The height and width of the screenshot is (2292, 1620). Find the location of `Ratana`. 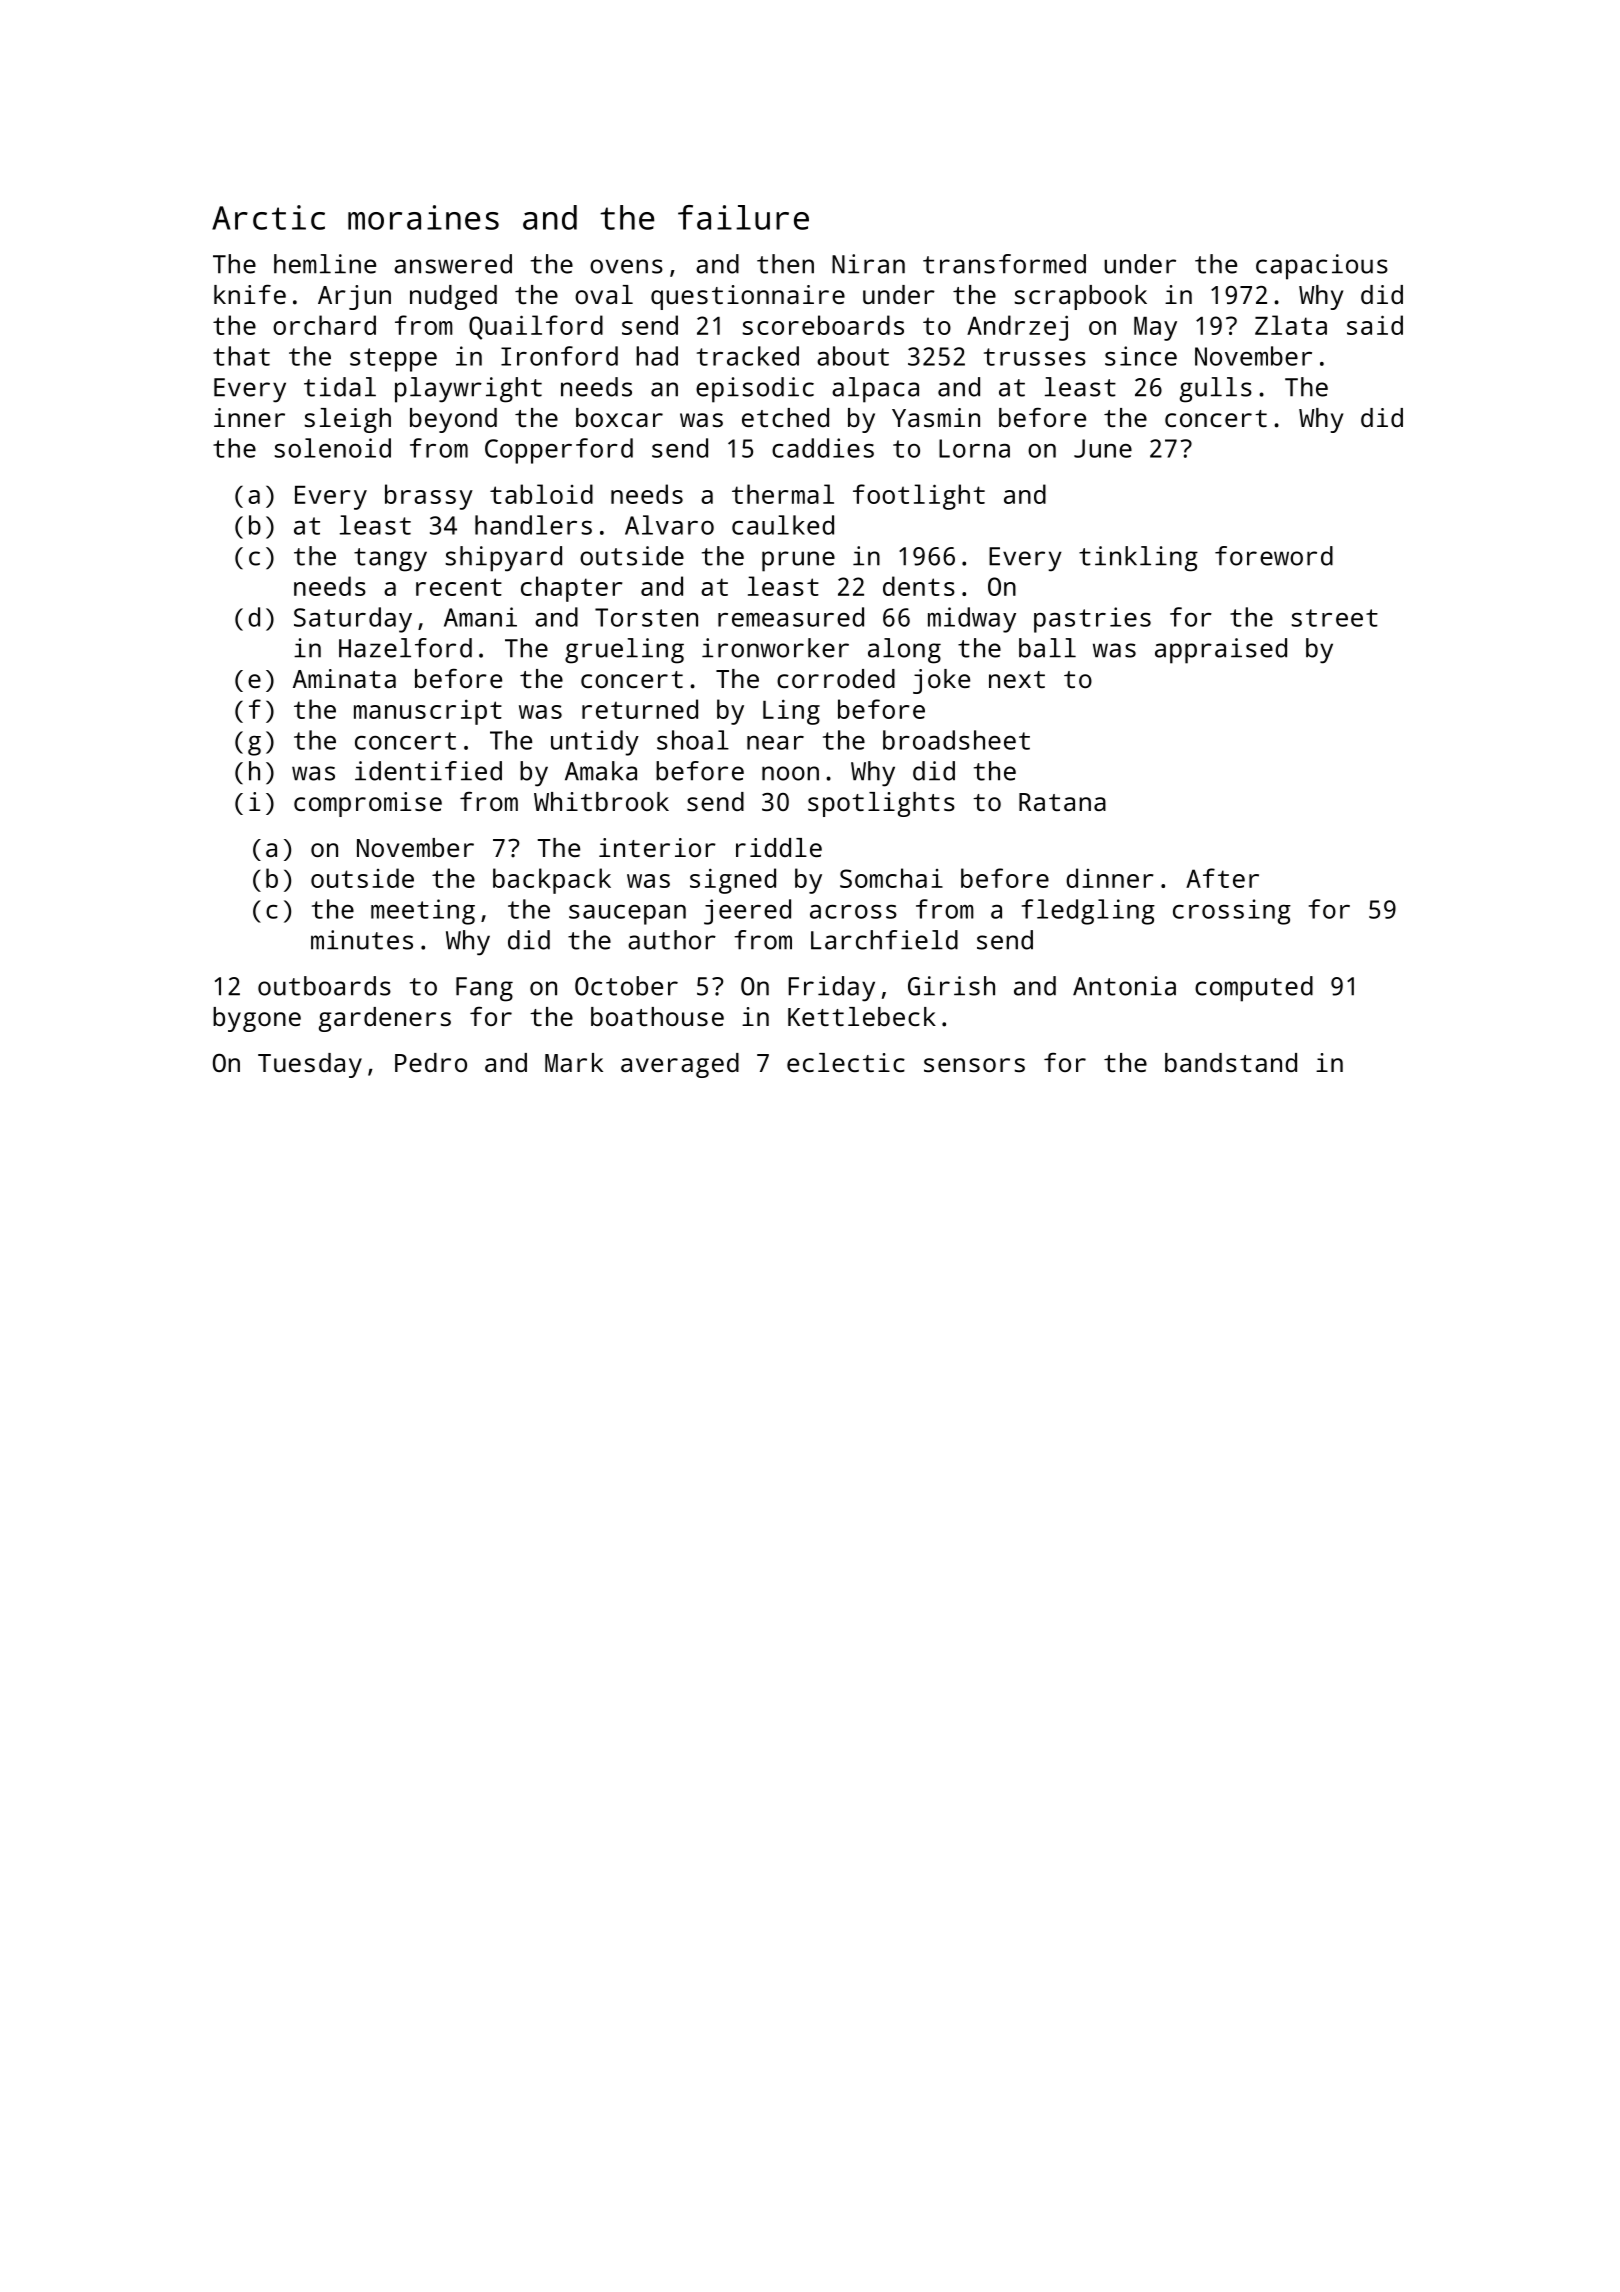

Ratana is located at coordinates (1062, 802).
